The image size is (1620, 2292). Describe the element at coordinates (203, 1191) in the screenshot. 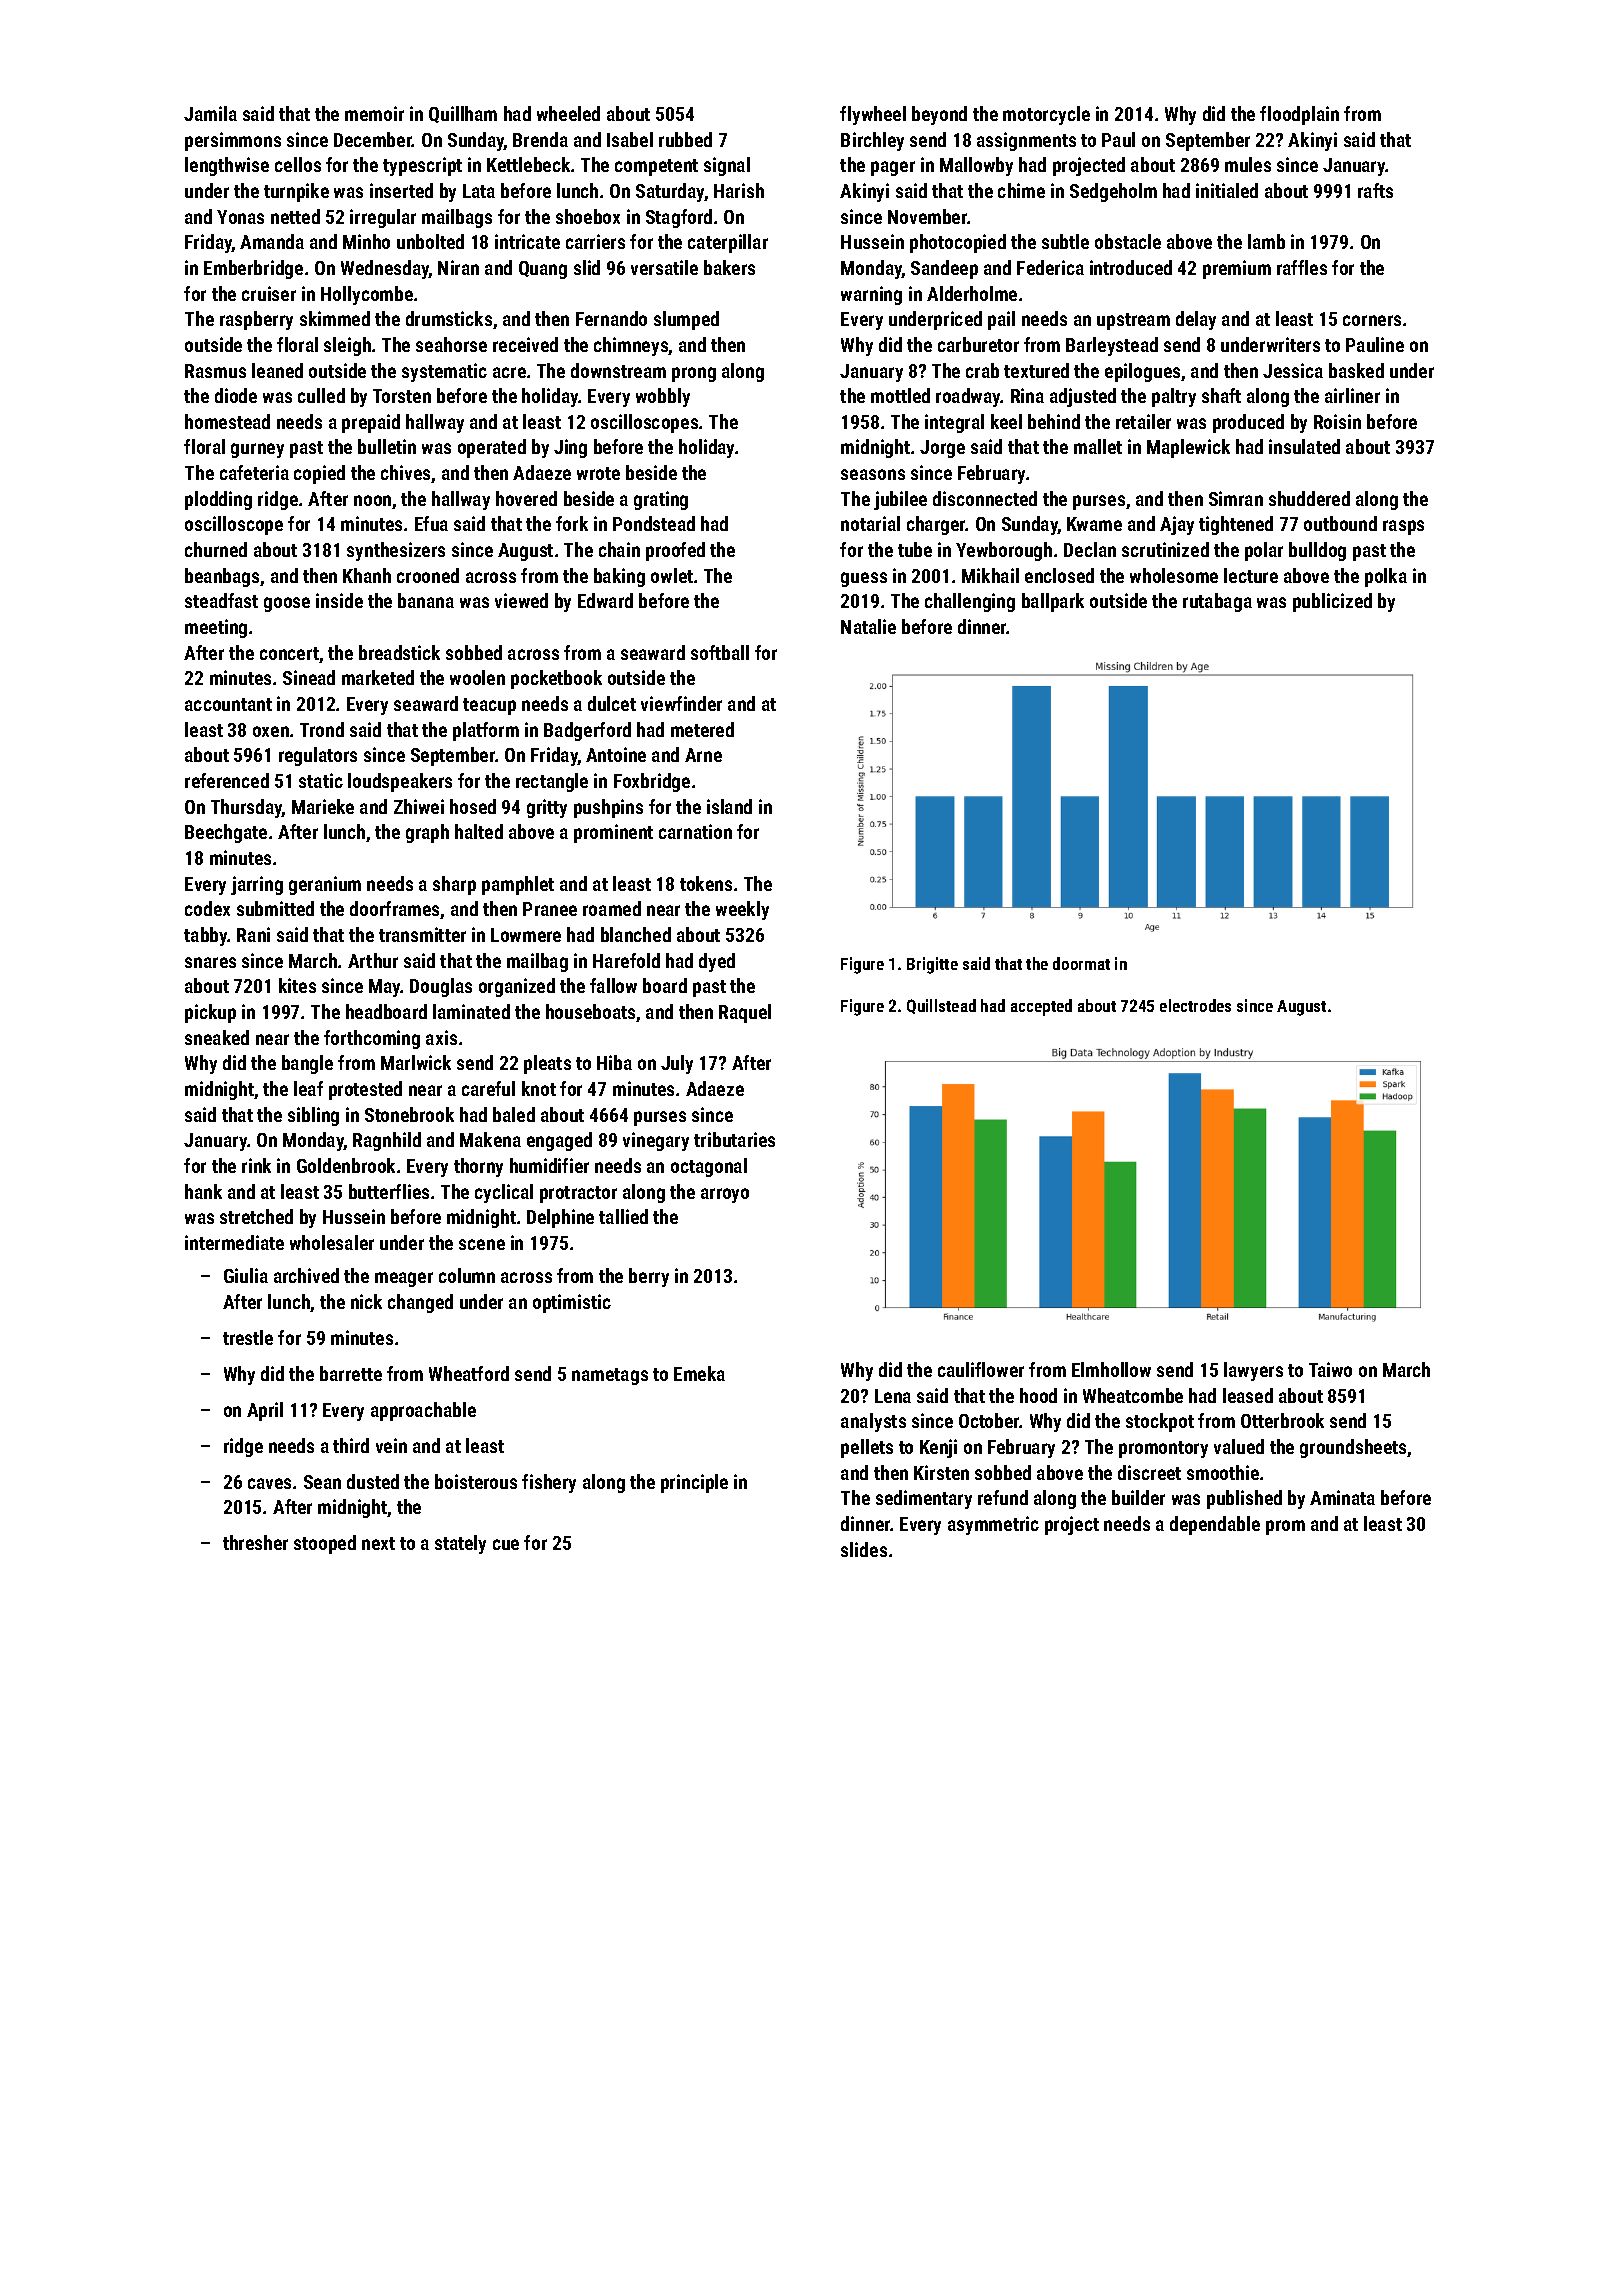

I see `hank` at that location.
